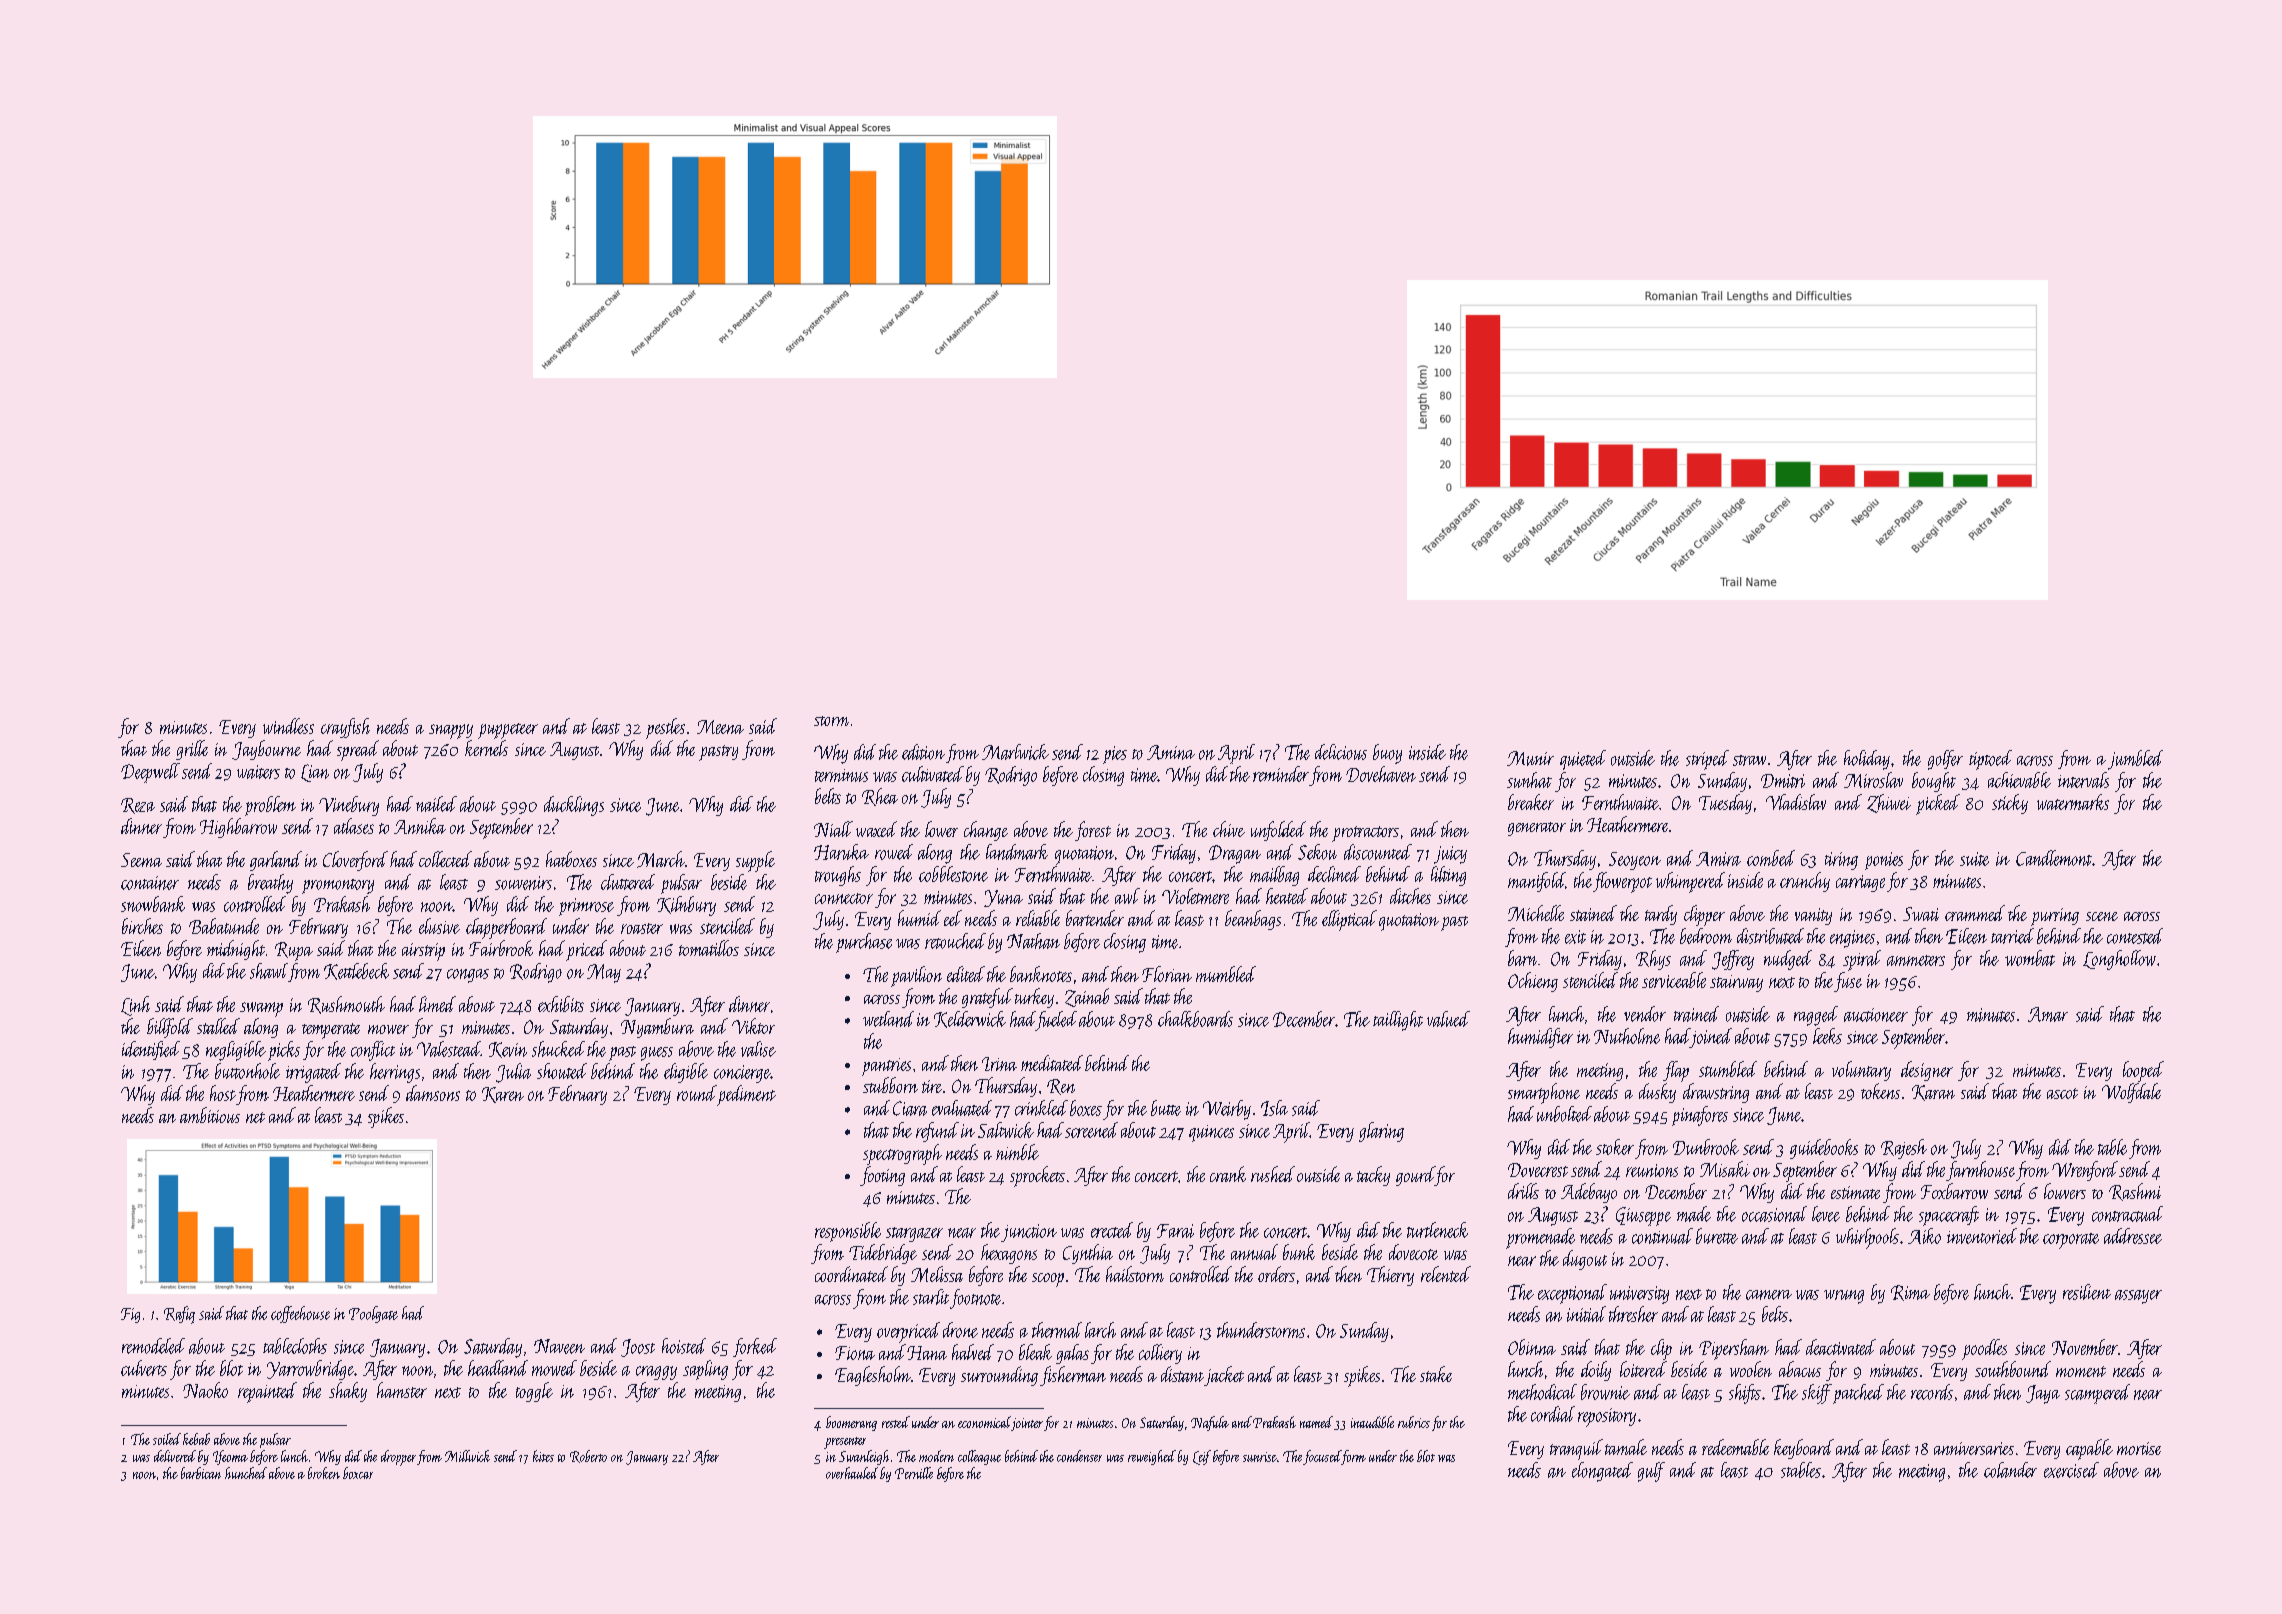 Image resolution: width=2282 pixels, height=1614 pixels. What do you see at coordinates (1771, 858) in the document?
I see `combed` at bounding box center [1771, 858].
